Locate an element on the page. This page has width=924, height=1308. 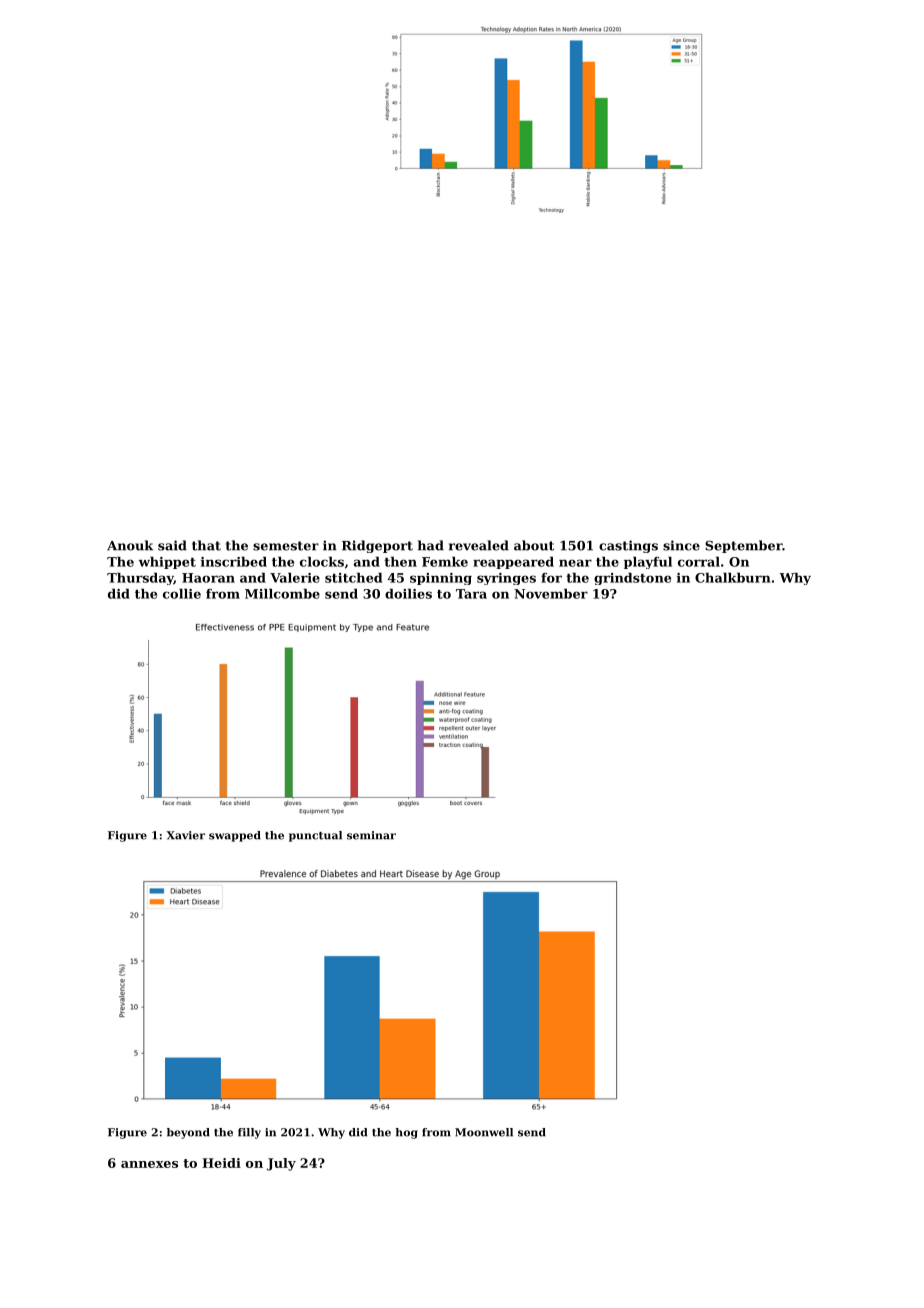
Tara is located at coordinates (471, 594).
